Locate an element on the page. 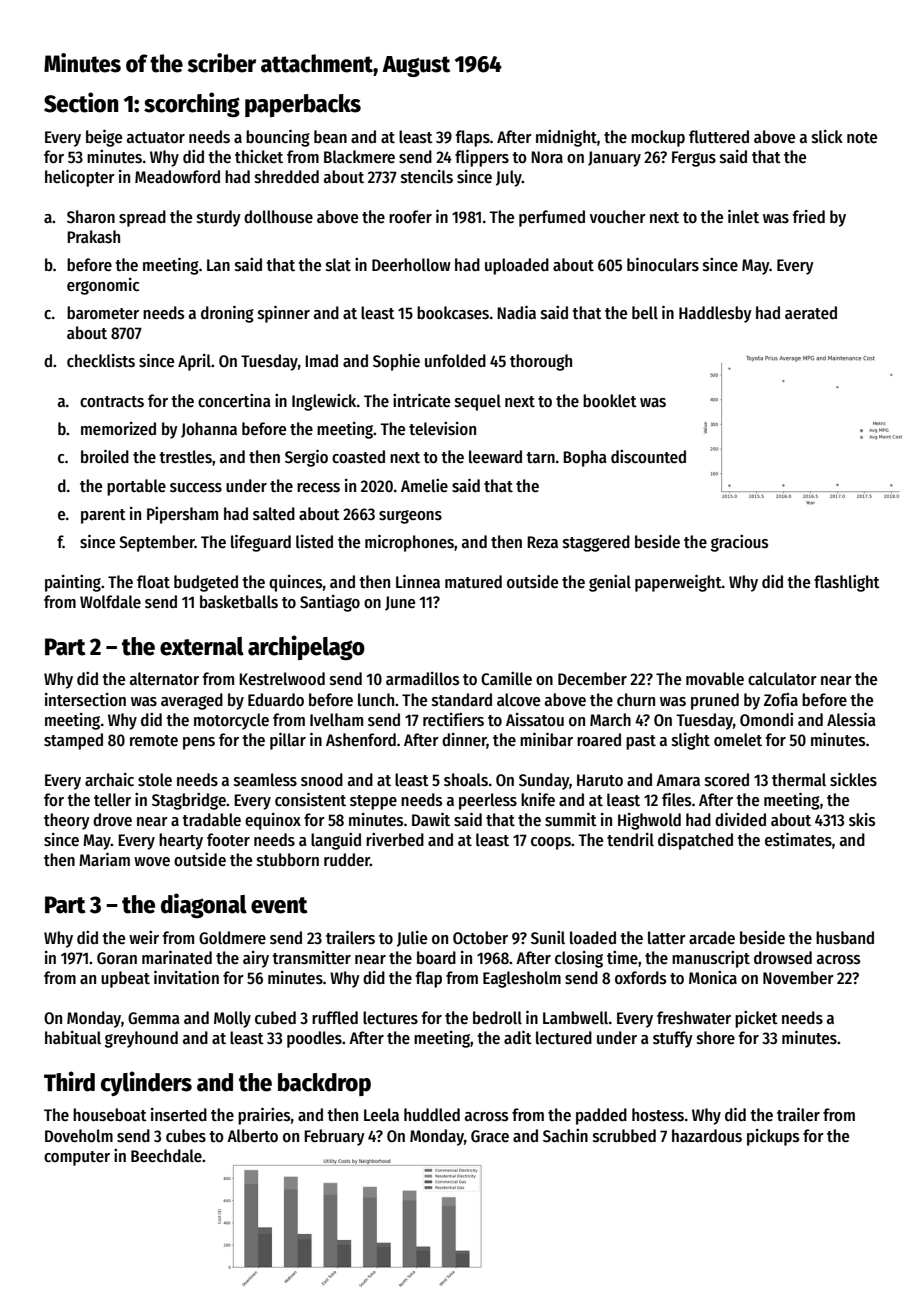 The image size is (924, 1308). paperbacks is located at coordinates (303, 105).
